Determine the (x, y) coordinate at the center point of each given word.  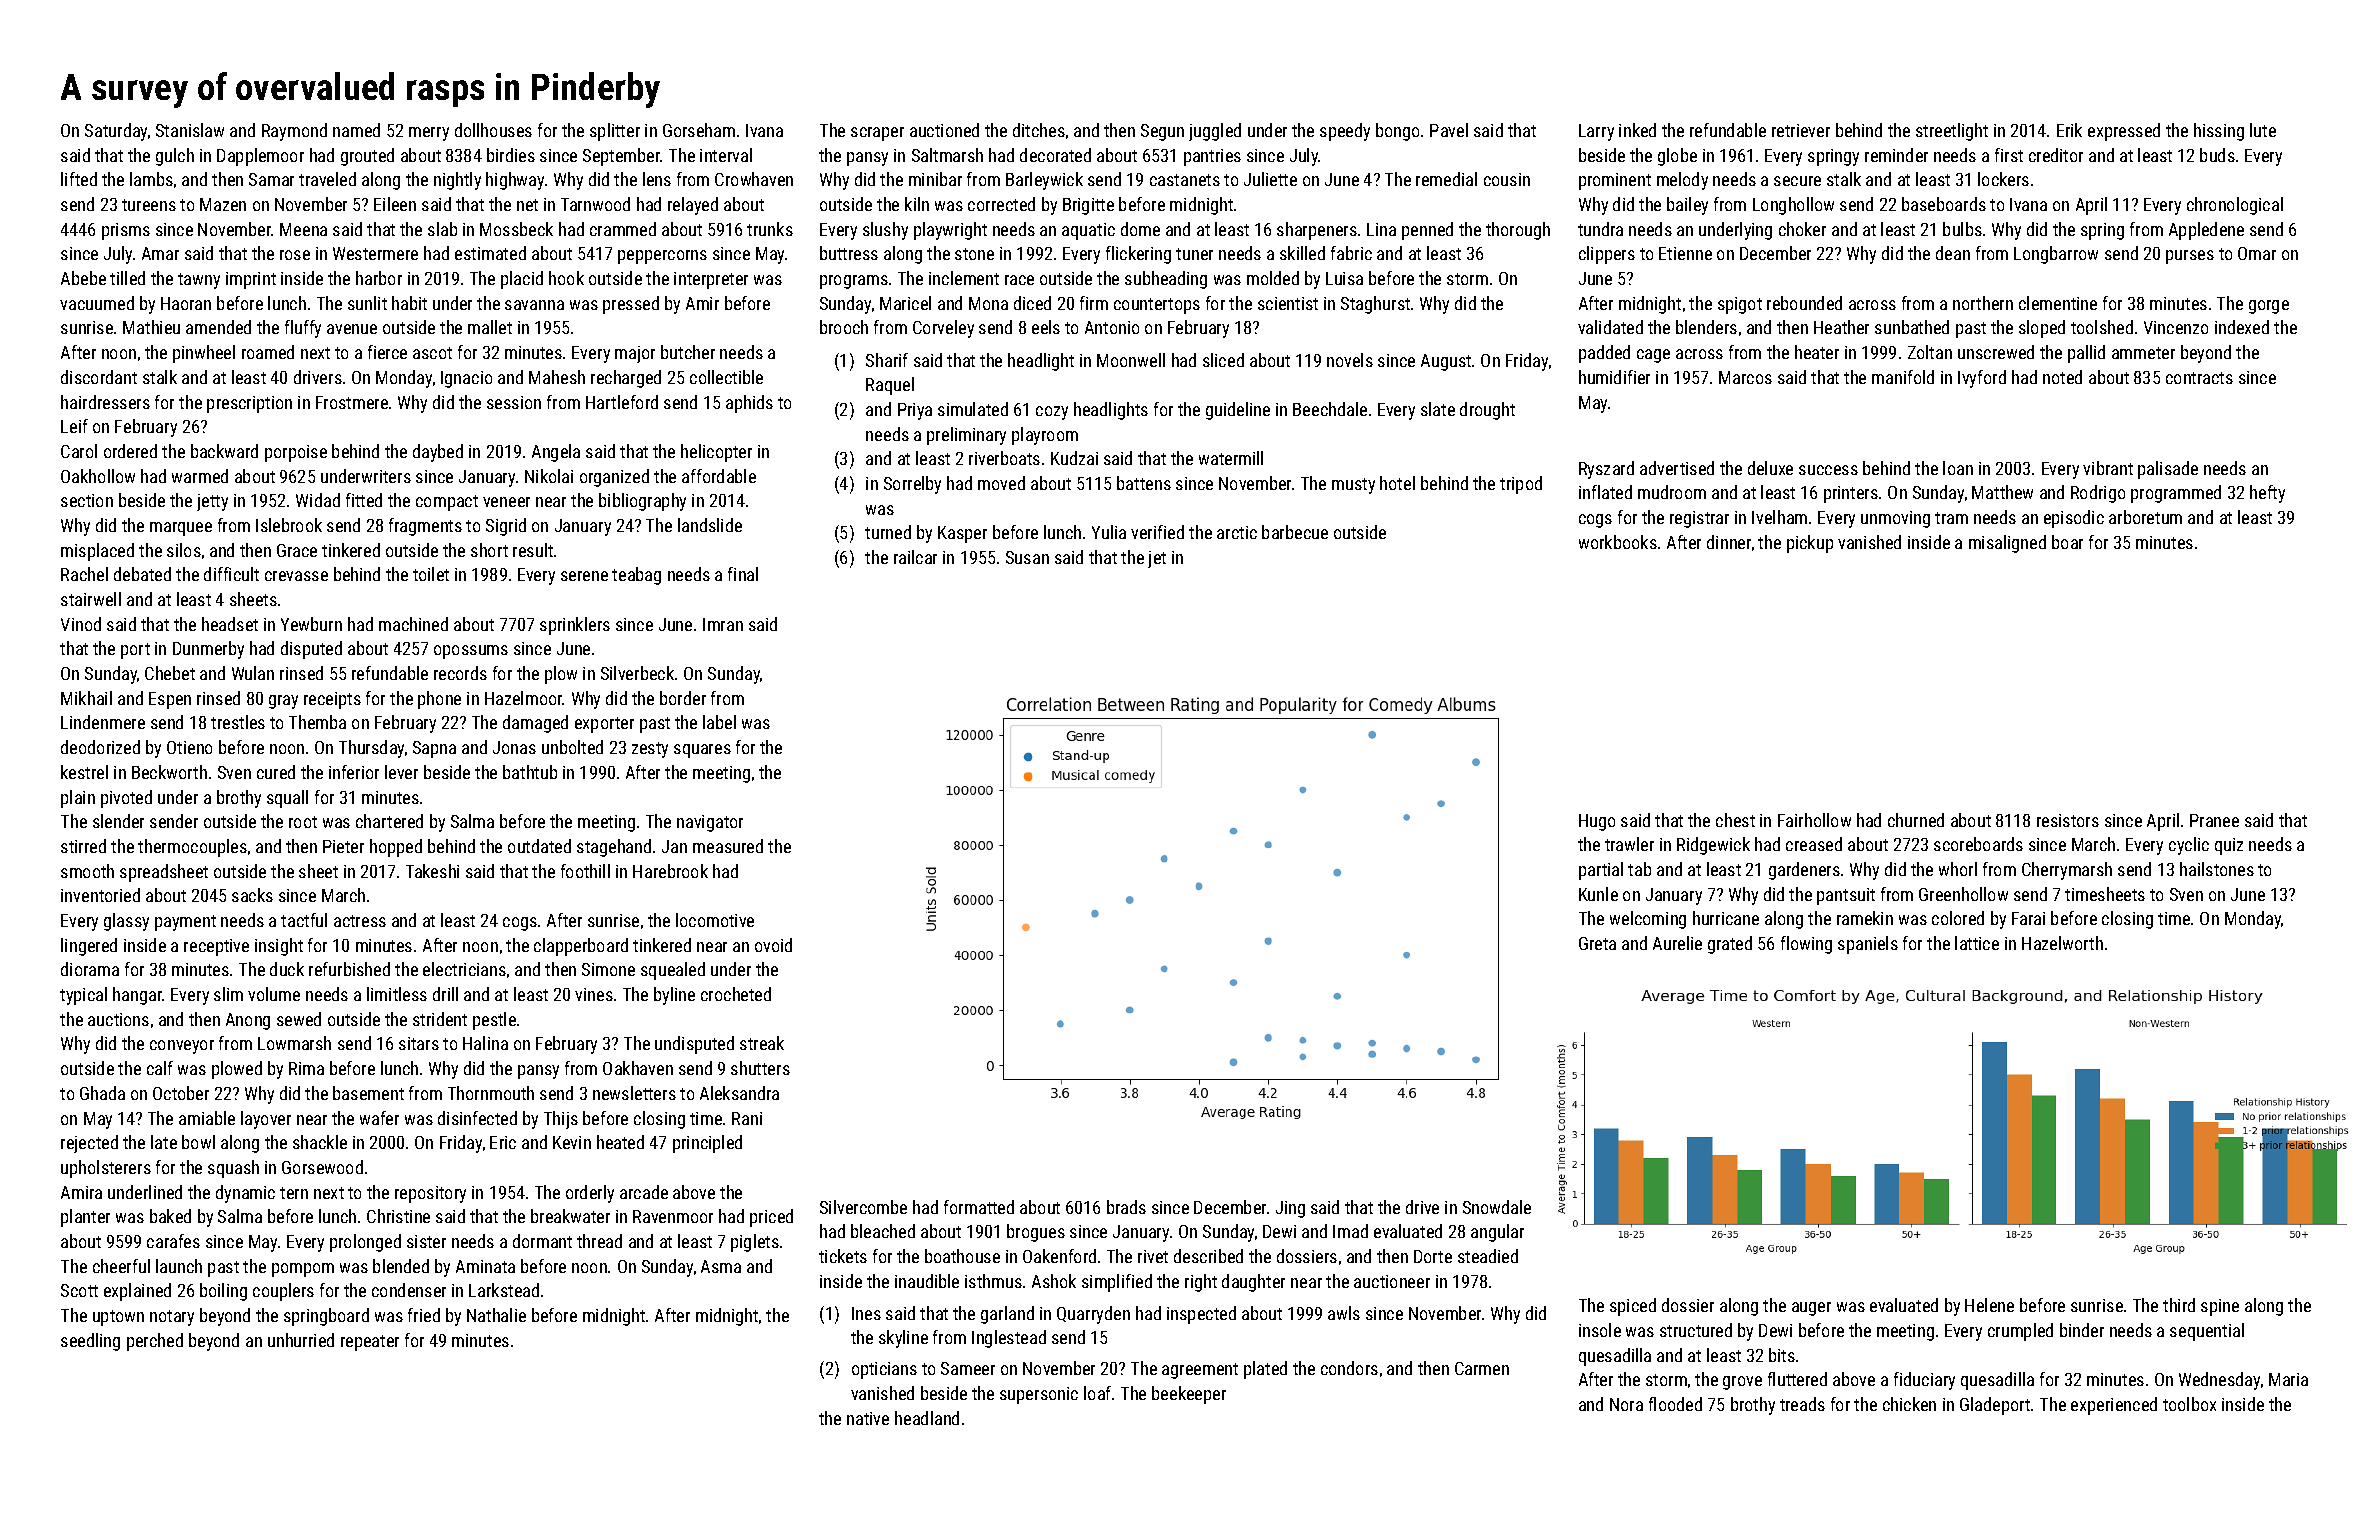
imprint (251, 280)
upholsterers (106, 1169)
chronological (2235, 206)
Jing (1290, 1209)
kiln (917, 204)
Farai (2028, 918)
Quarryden (1093, 1315)
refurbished (349, 969)
